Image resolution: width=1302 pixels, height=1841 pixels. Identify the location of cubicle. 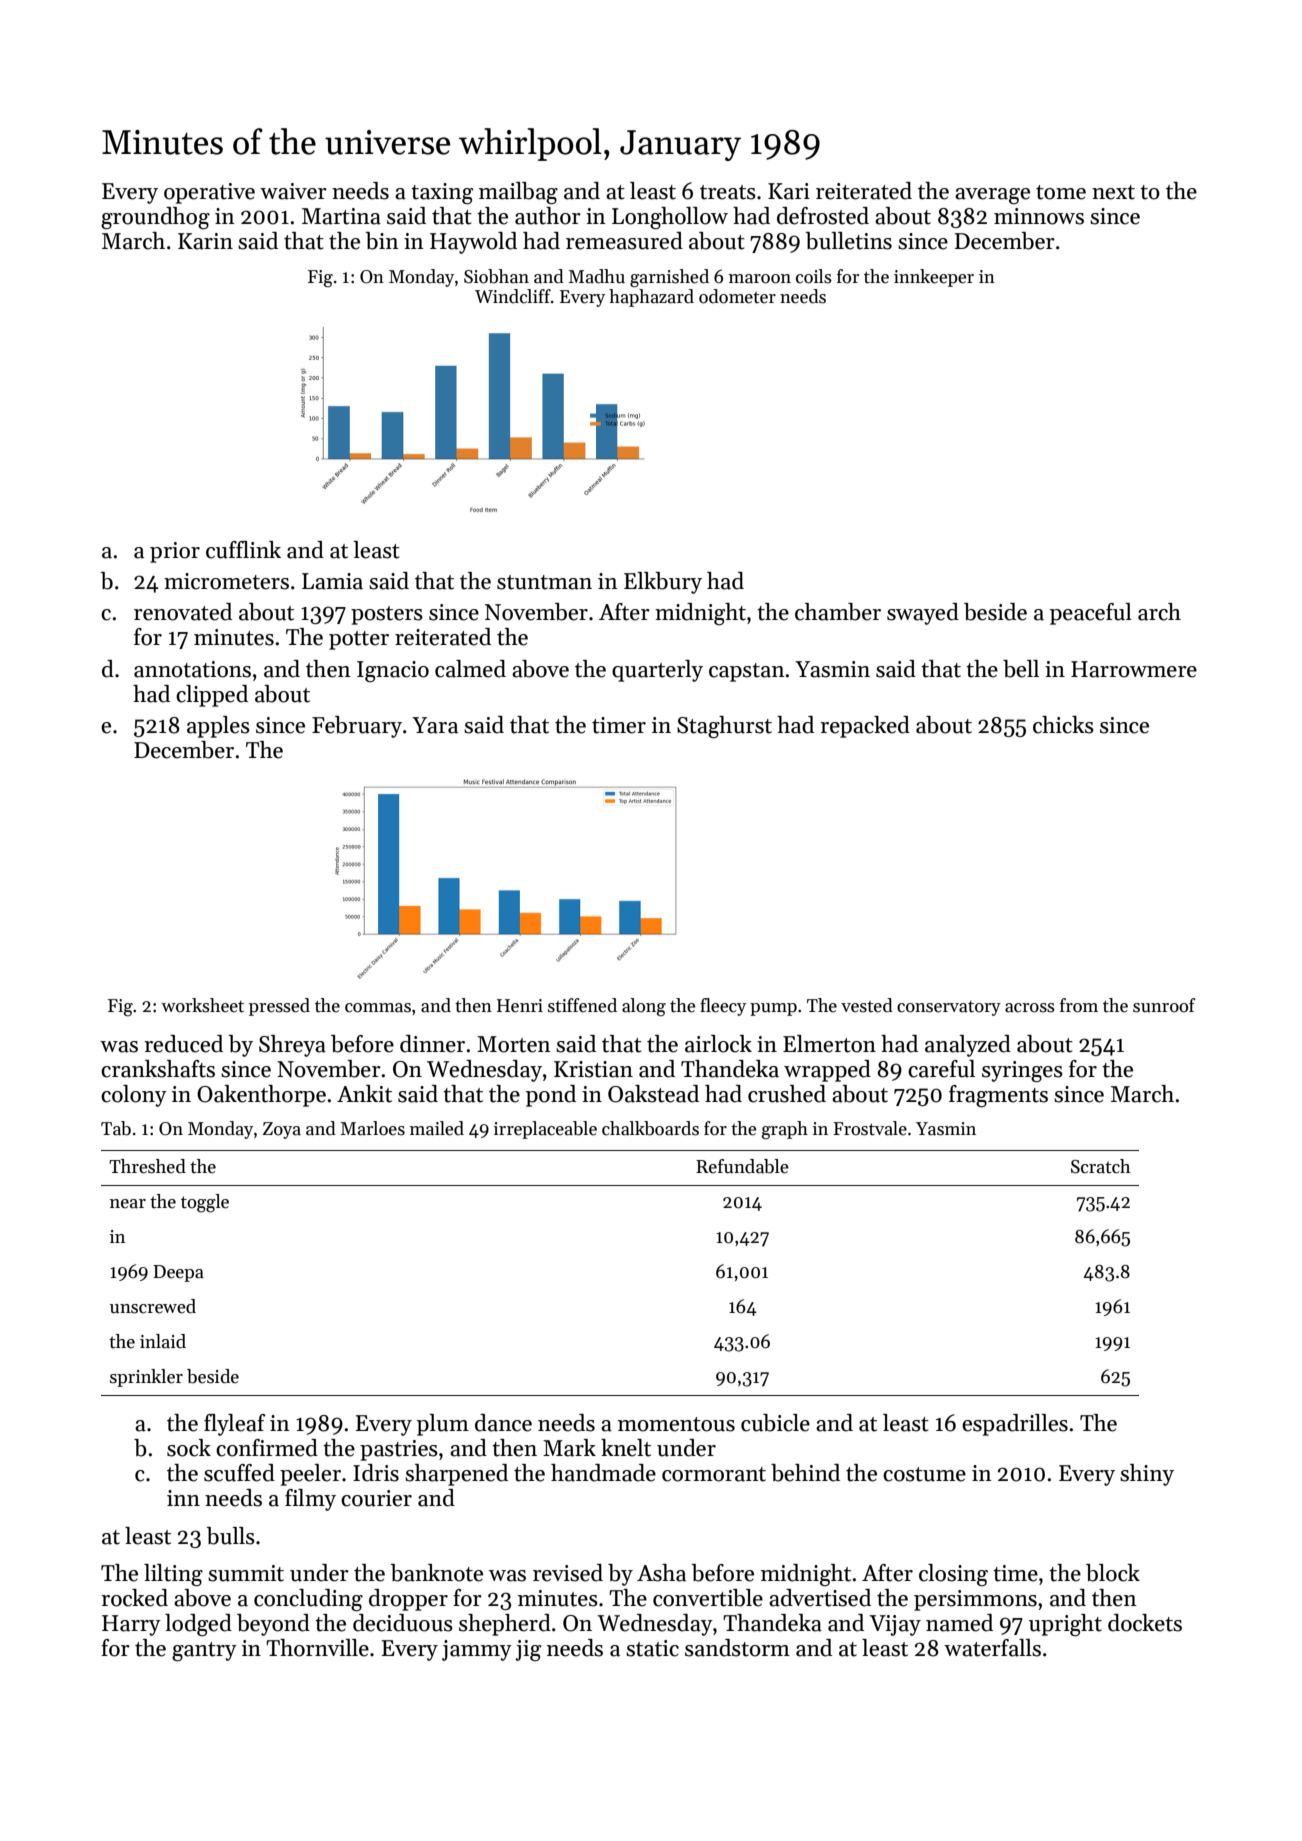
(775, 1423).
